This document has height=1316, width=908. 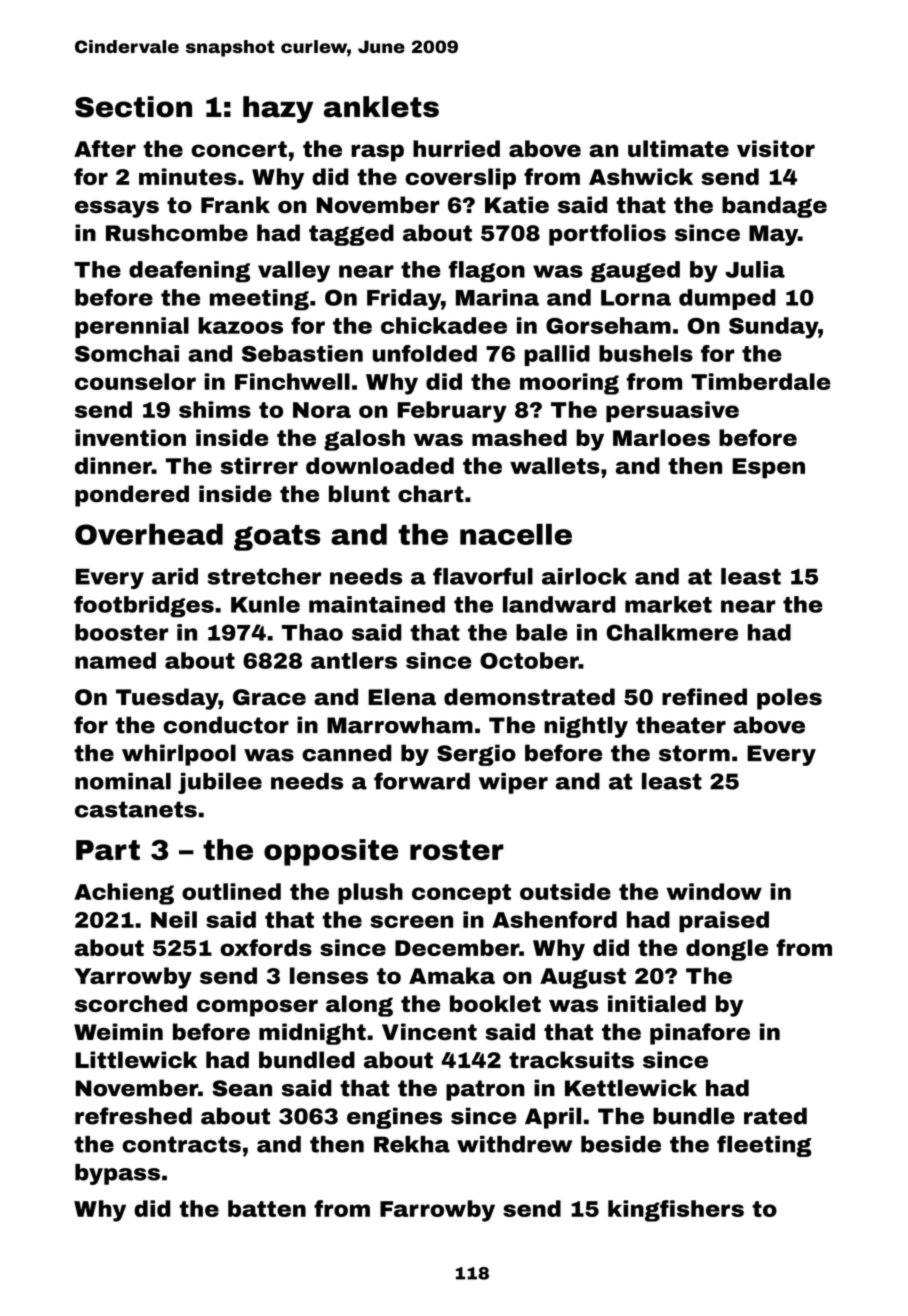 I want to click on booklet, so click(x=495, y=1003).
